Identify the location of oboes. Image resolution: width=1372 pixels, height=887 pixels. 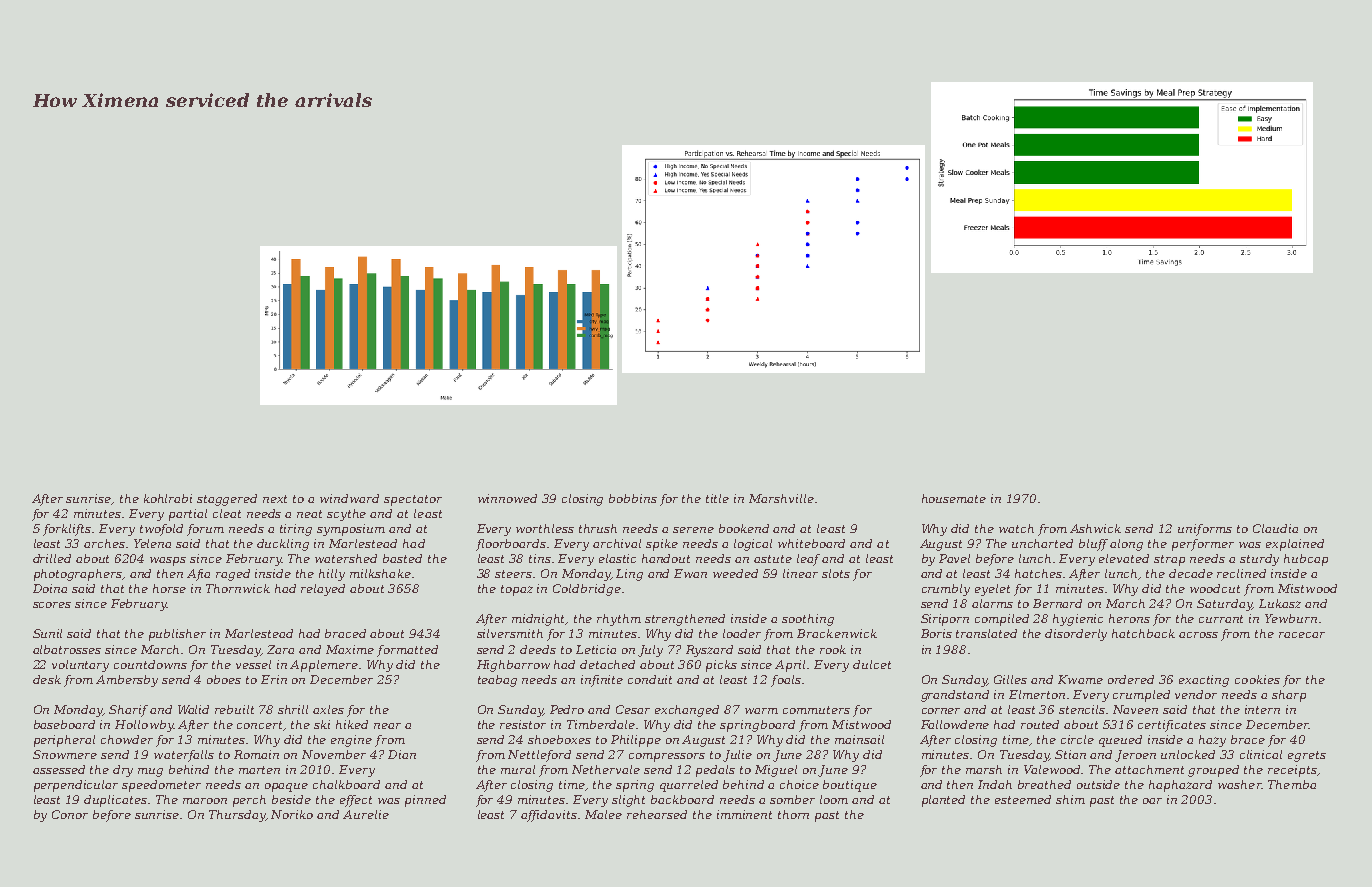
(224, 679).
